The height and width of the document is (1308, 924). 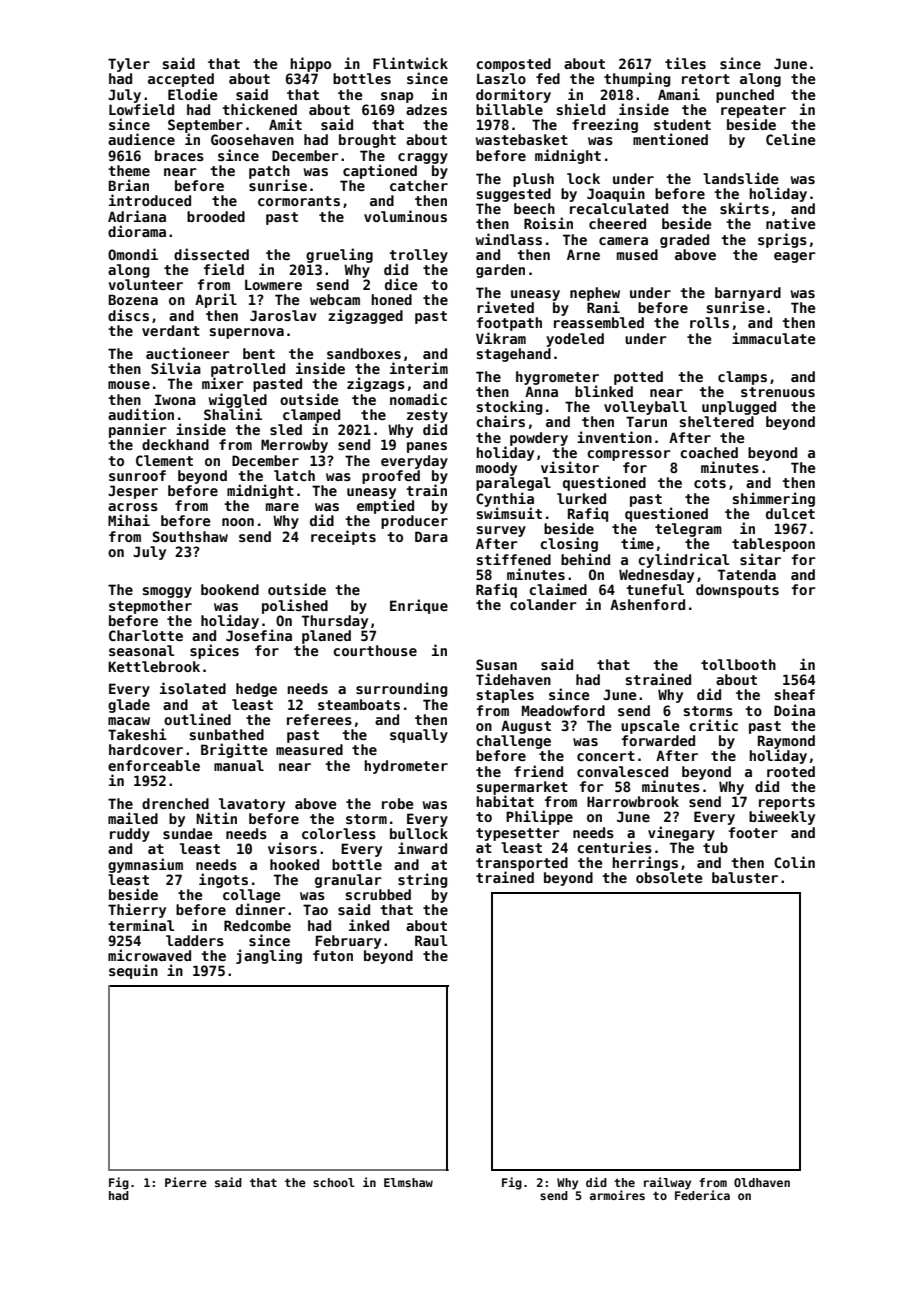 I want to click on jangling, so click(x=269, y=956).
